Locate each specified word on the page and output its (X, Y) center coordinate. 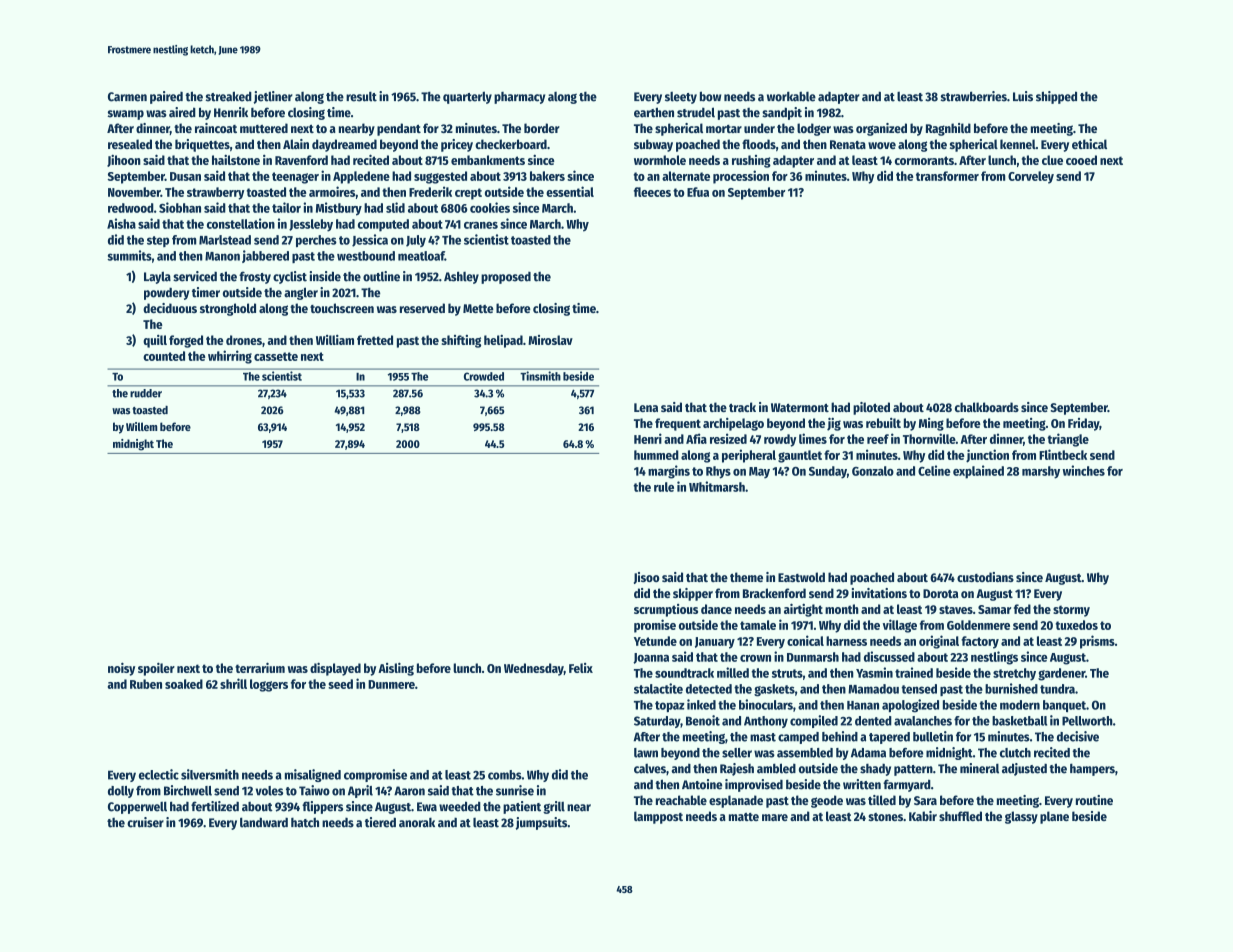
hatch (305, 823)
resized (728, 438)
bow (710, 96)
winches (1083, 470)
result (361, 96)
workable (791, 96)
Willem (142, 426)
